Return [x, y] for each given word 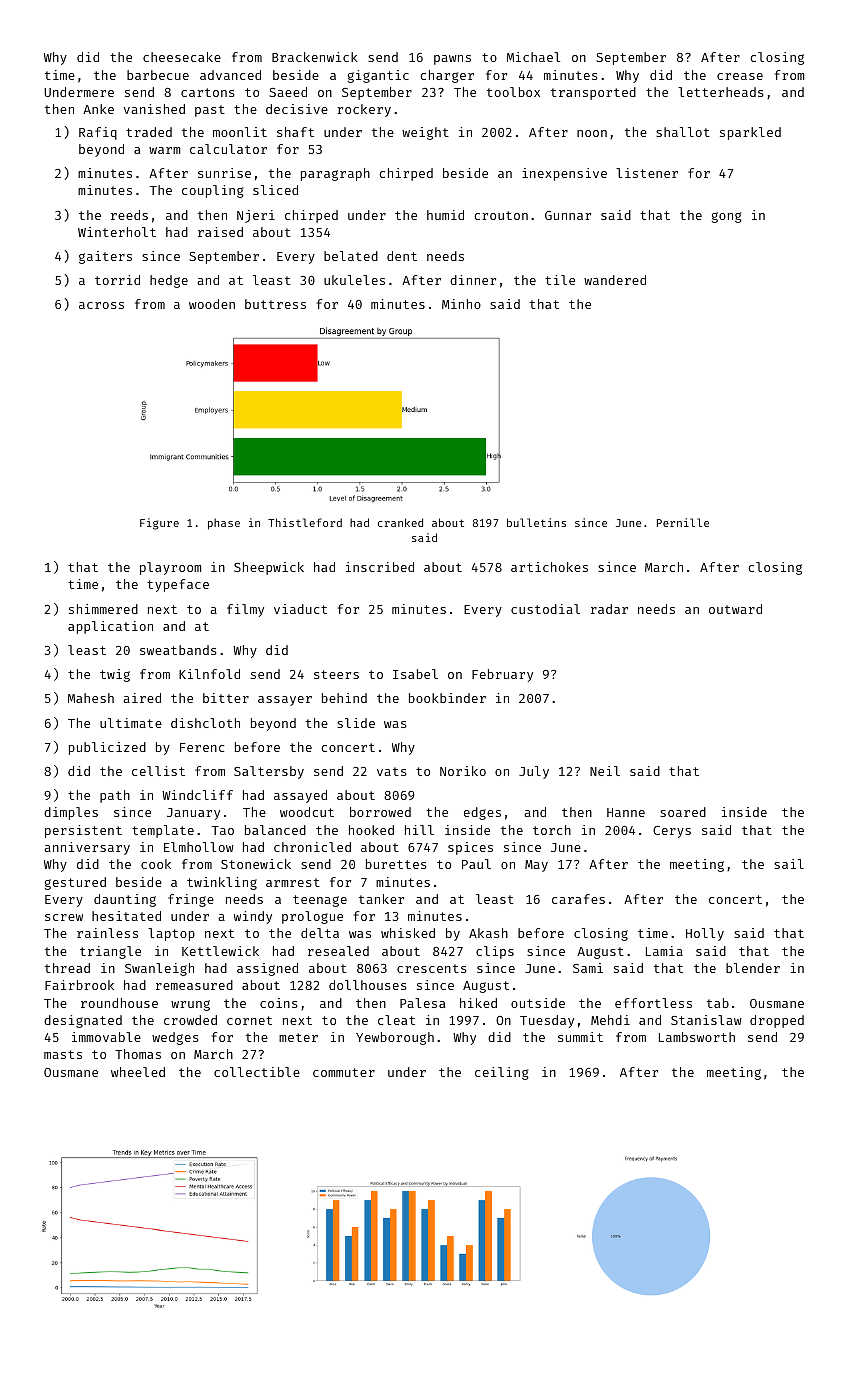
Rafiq [98, 133]
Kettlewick [220, 951]
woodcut [307, 812]
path [115, 796]
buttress [275, 304]
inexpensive [564, 174]
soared [683, 812]
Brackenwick [315, 57]
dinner [473, 280]
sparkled [750, 133]
